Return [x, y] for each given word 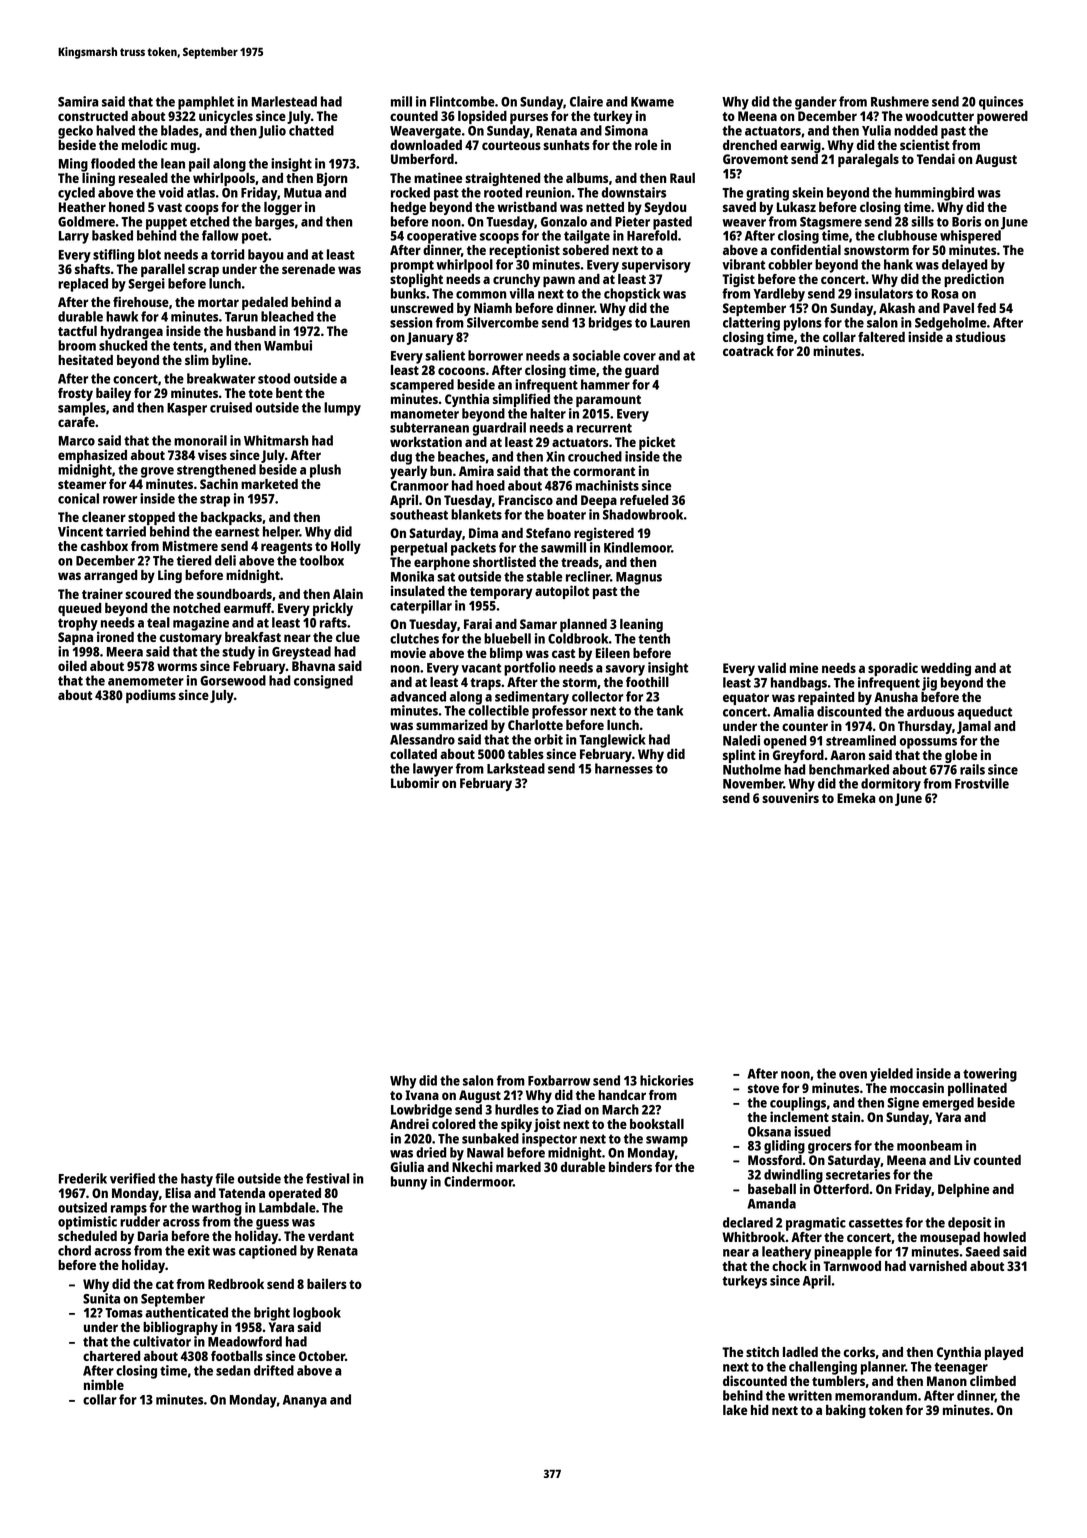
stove [763, 1088]
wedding [946, 669]
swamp [667, 1141]
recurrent [604, 428]
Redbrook [236, 1284]
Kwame [652, 102]
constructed [93, 116]
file [224, 1178]
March [620, 1109]
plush [325, 471]
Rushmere [900, 101]
